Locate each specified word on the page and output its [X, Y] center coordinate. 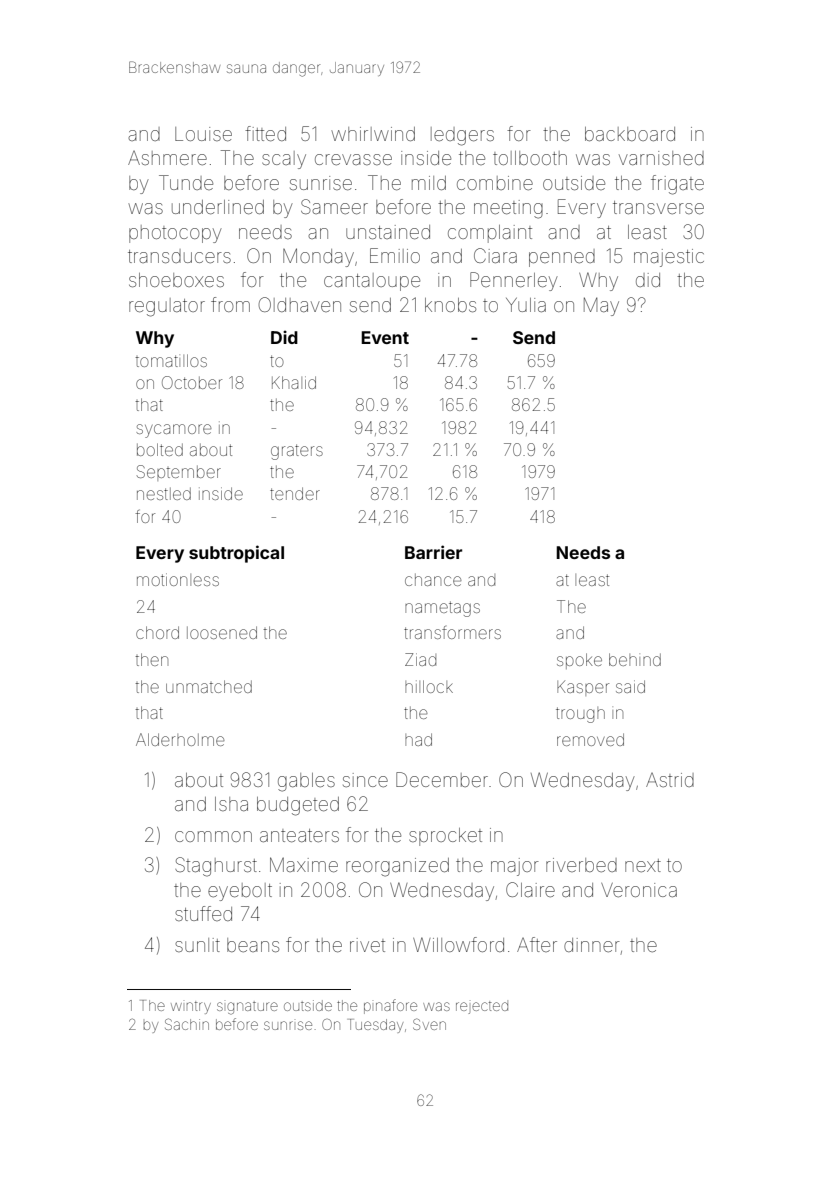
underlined [218, 207]
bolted [160, 449]
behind [635, 659]
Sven [429, 1024]
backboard [630, 134]
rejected [482, 1007]
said [630, 686]
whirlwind [373, 134]
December [442, 779]
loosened [222, 632]
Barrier [433, 552]
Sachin [187, 1024]
